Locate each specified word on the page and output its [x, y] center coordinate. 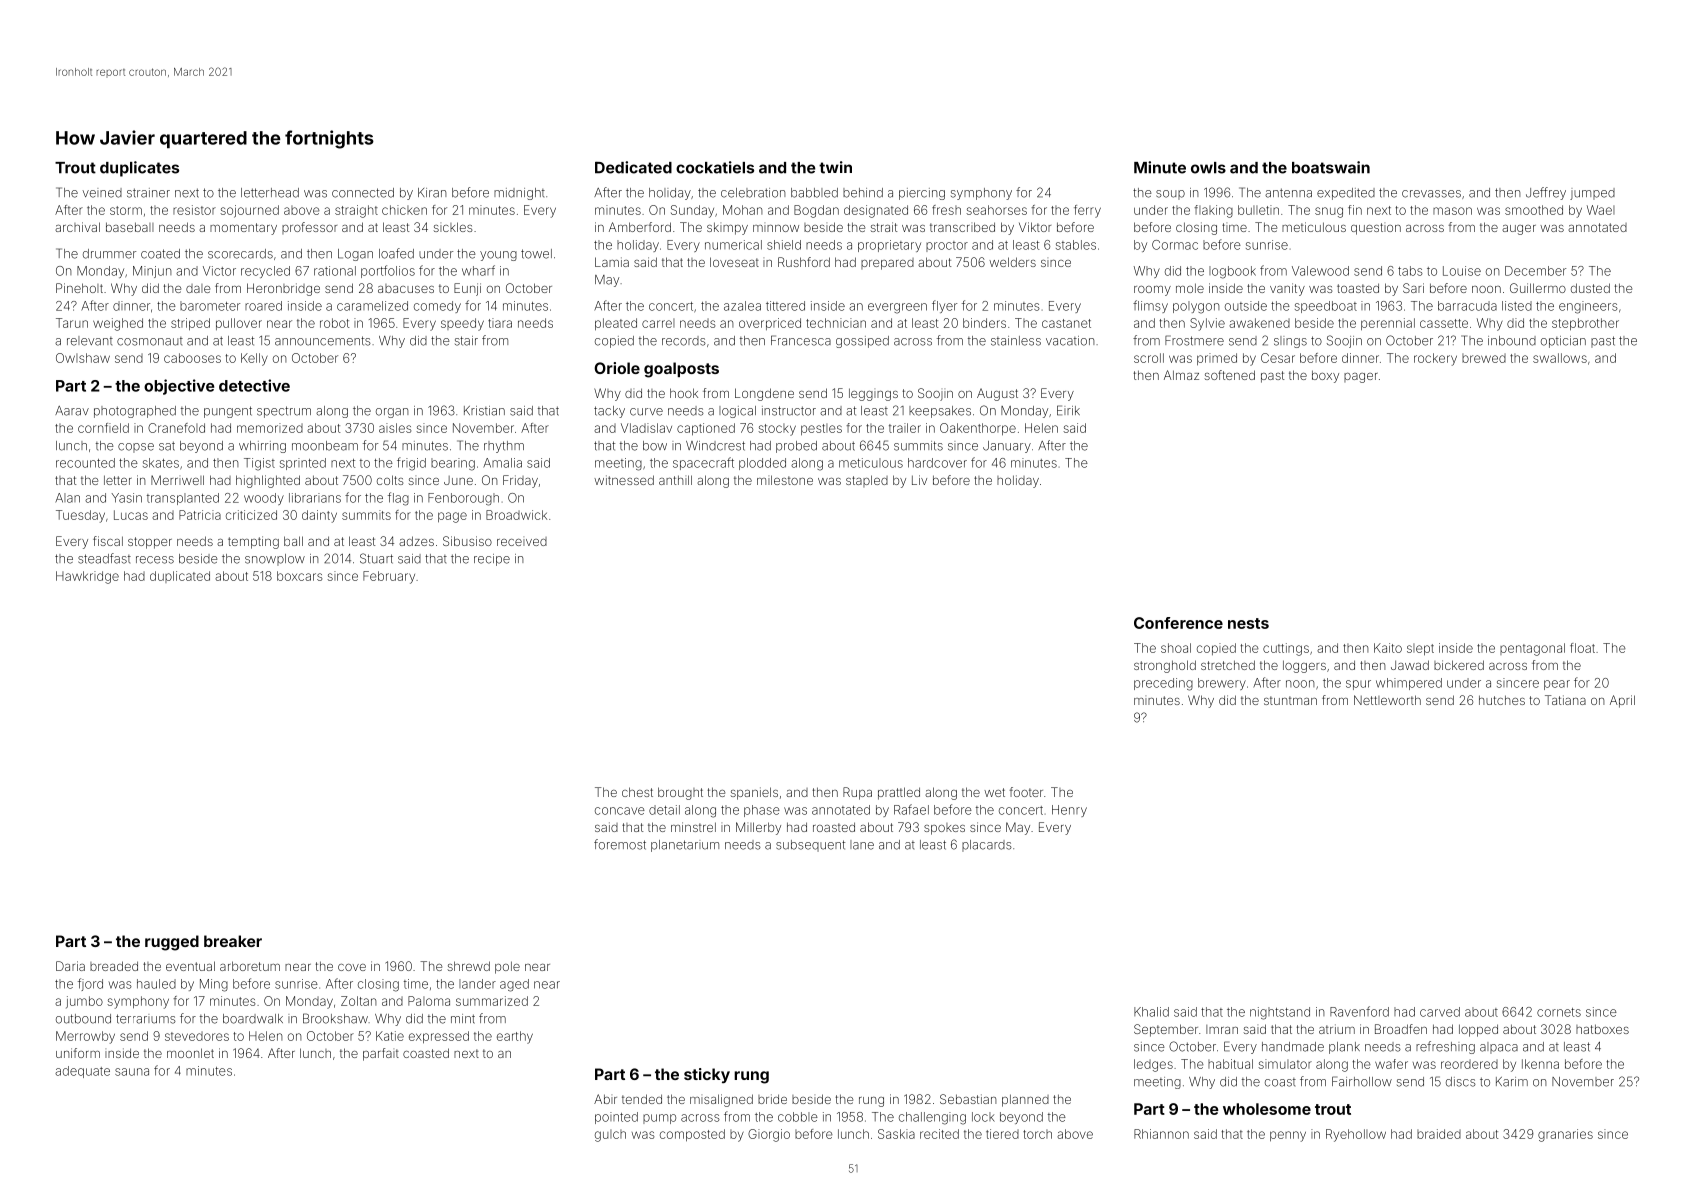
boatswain [1331, 167]
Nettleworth [1387, 700]
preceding [1163, 684]
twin [835, 167]
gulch [610, 1136]
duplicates [139, 169]
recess [155, 560]
